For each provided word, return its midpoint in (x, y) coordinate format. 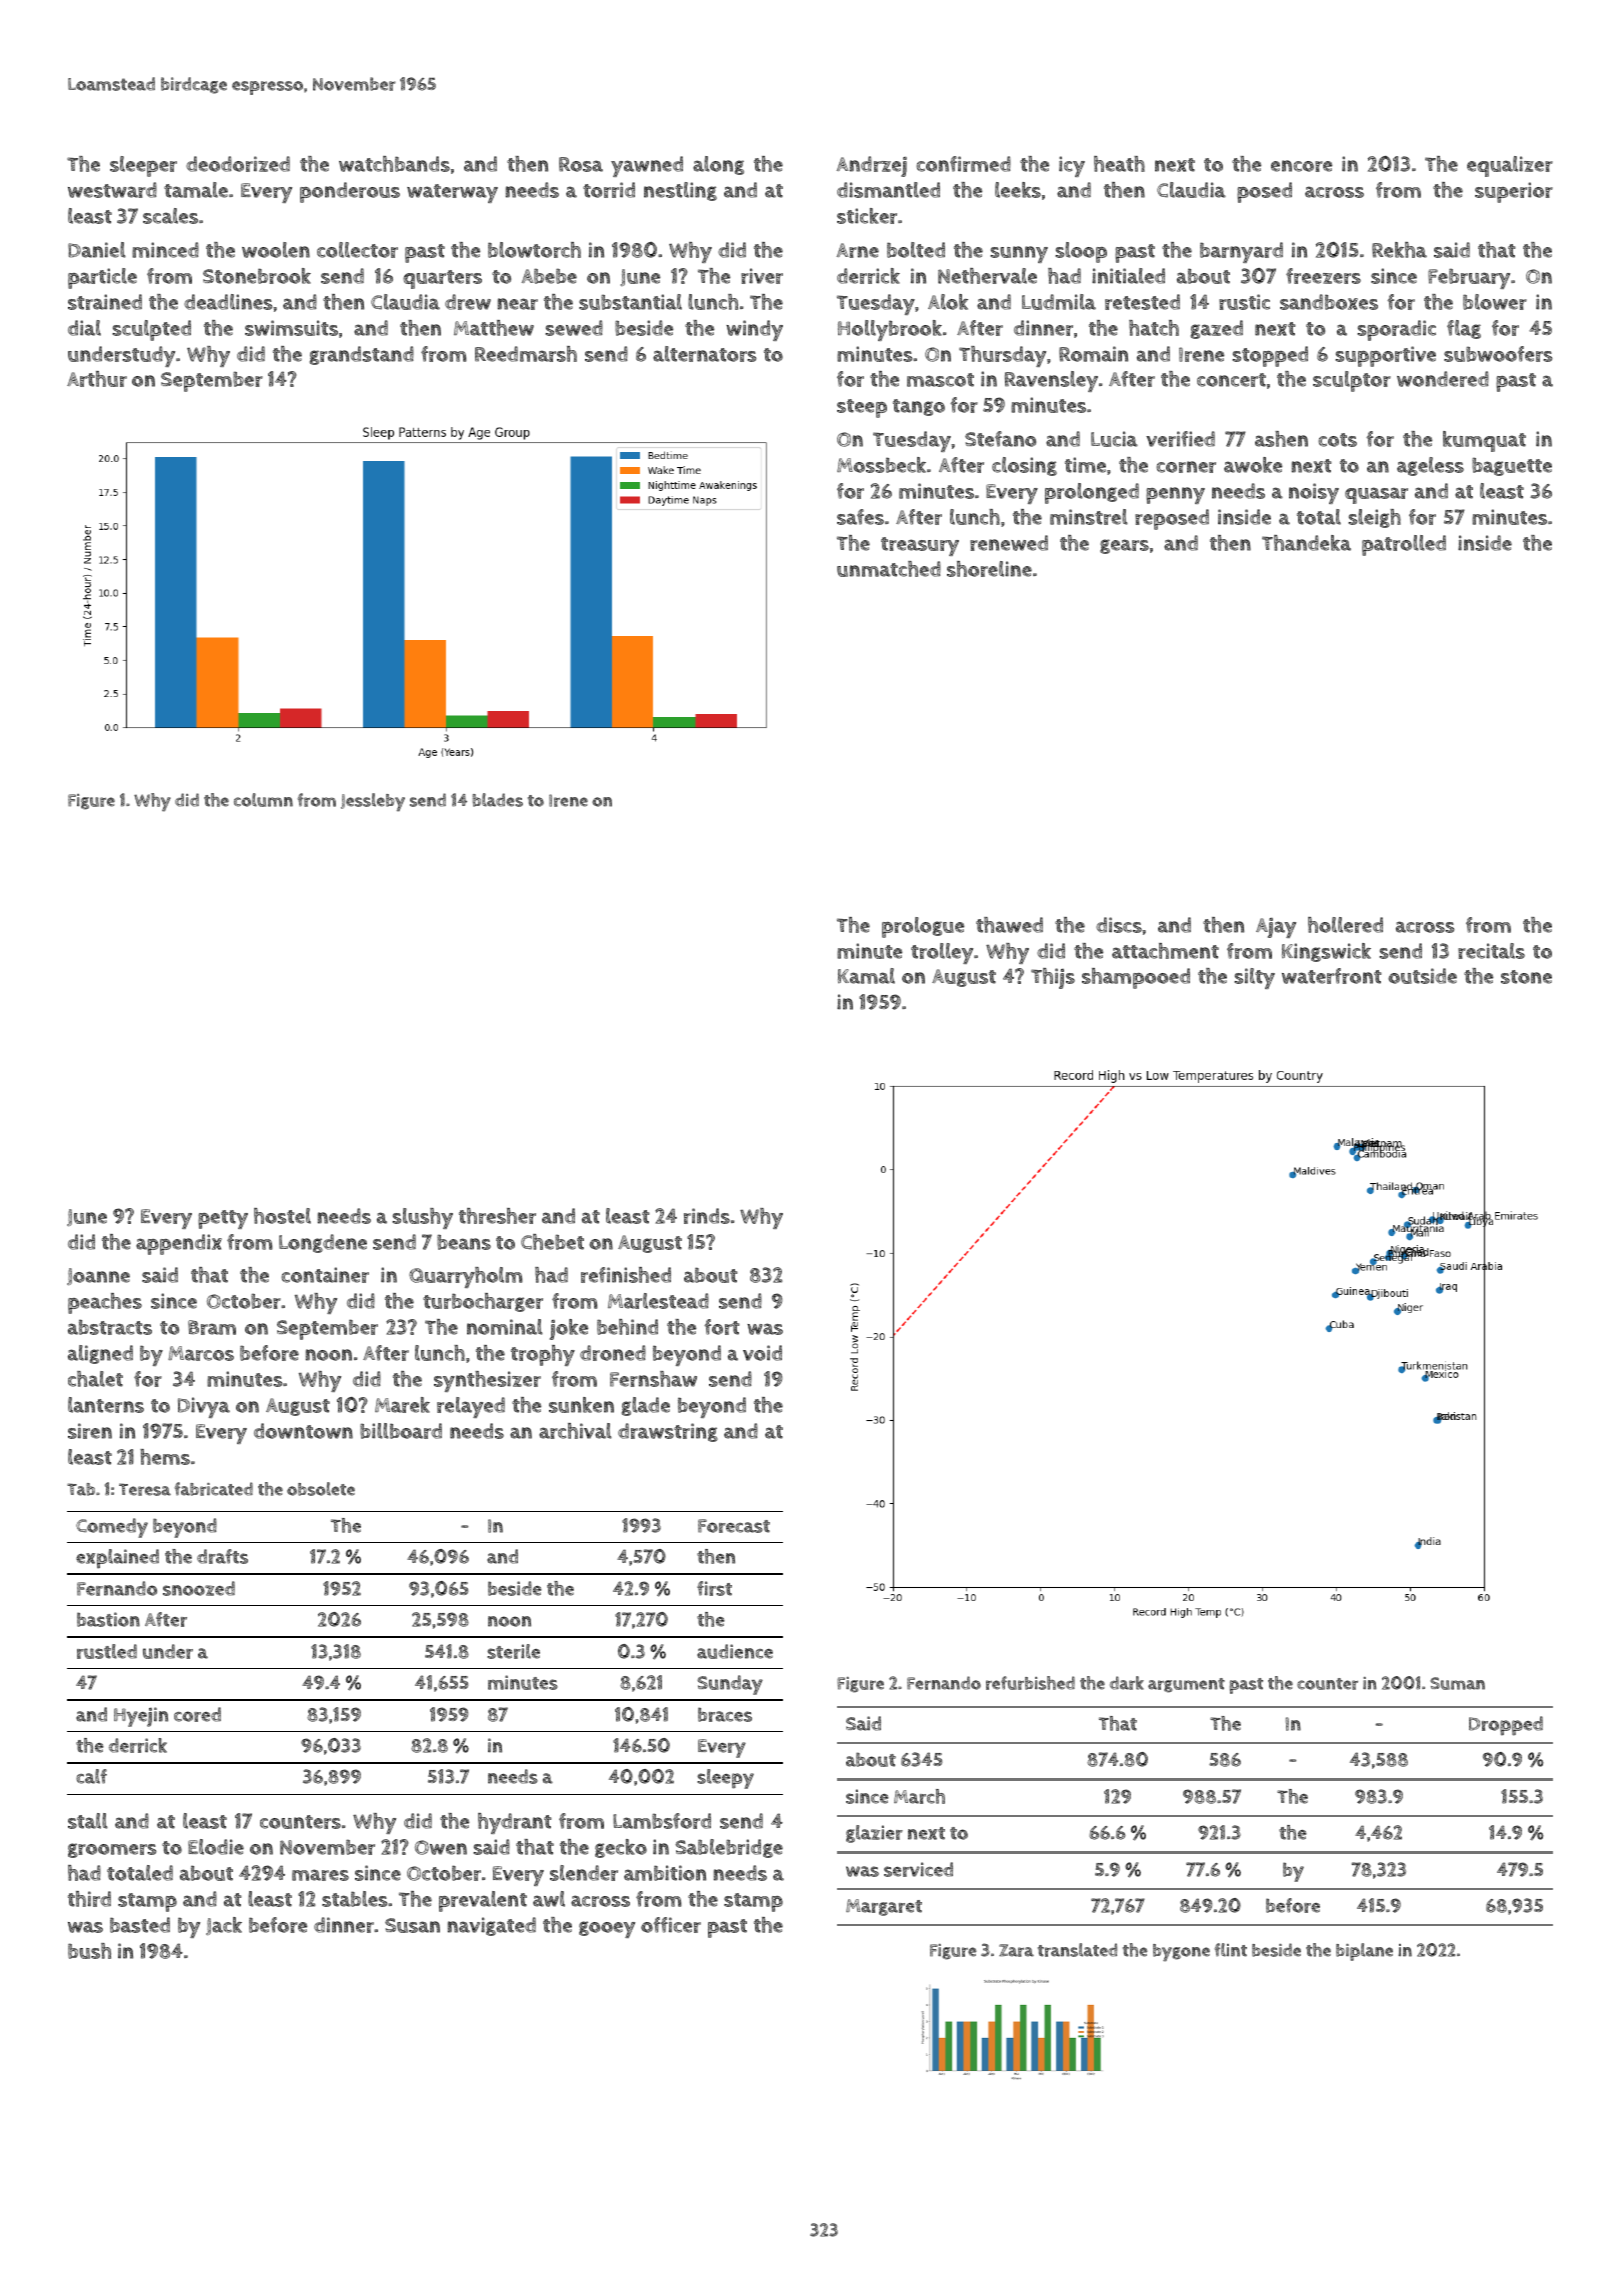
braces (725, 1714)
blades (497, 800)
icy (1072, 166)
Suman (1457, 1683)
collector (357, 250)
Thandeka (1306, 543)
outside (1422, 976)
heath (1119, 164)
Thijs (1053, 978)
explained (117, 1558)
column (263, 800)
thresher (497, 1216)
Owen (441, 1847)
